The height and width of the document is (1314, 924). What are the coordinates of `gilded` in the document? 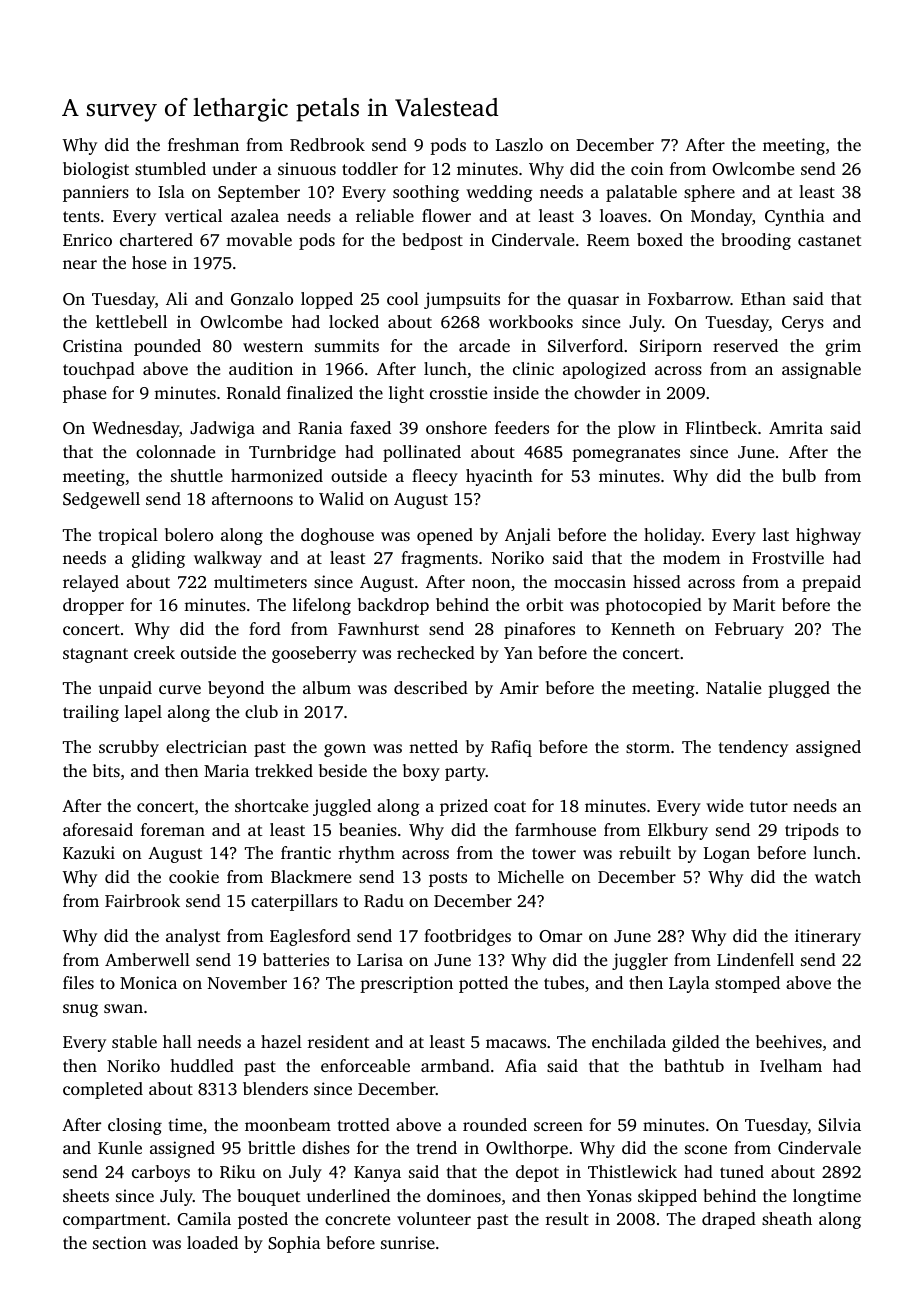 It's located at (696, 1043).
